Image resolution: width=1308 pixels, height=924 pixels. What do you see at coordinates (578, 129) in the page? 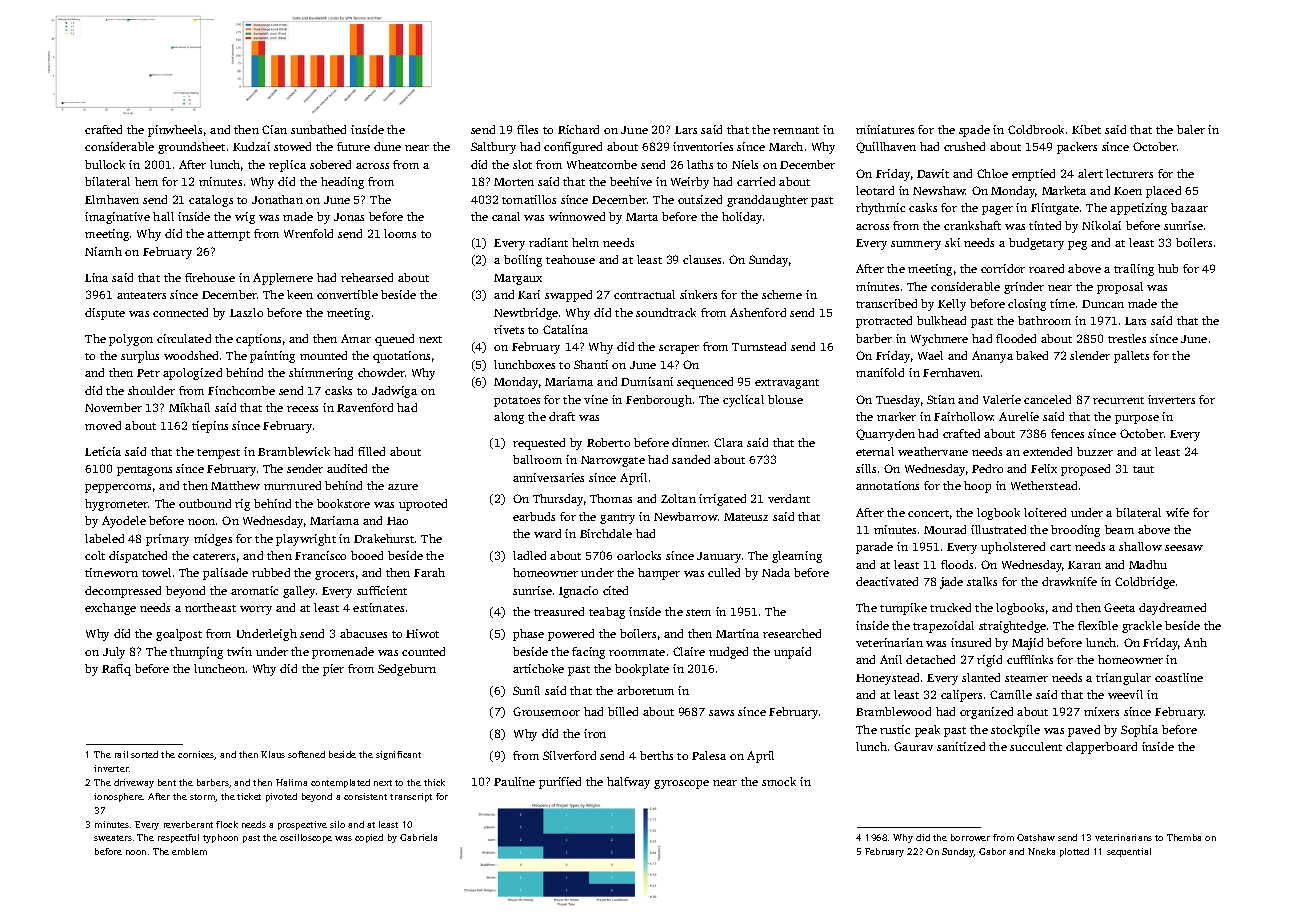
I see `Richard` at bounding box center [578, 129].
